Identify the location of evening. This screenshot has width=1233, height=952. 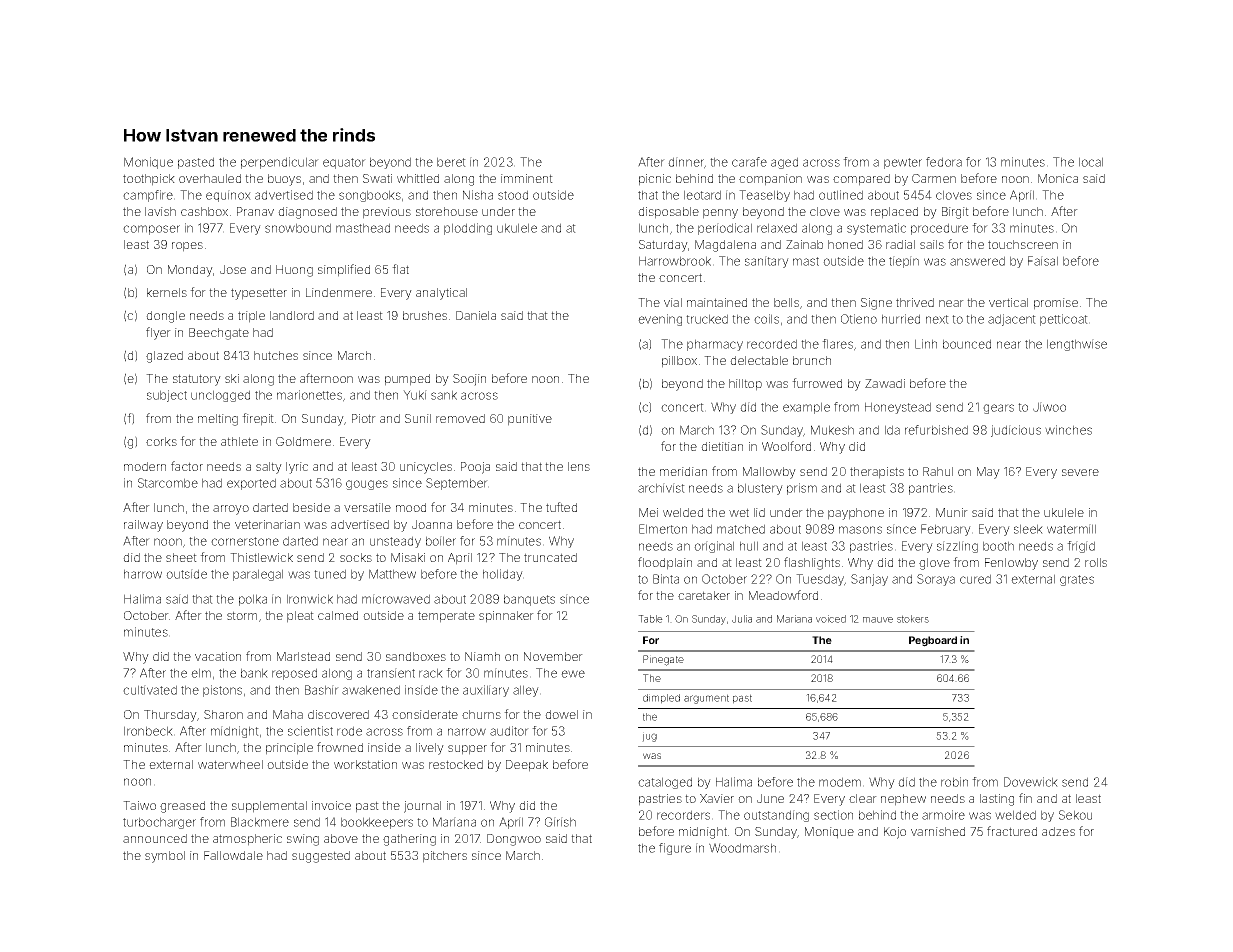
(660, 320).
